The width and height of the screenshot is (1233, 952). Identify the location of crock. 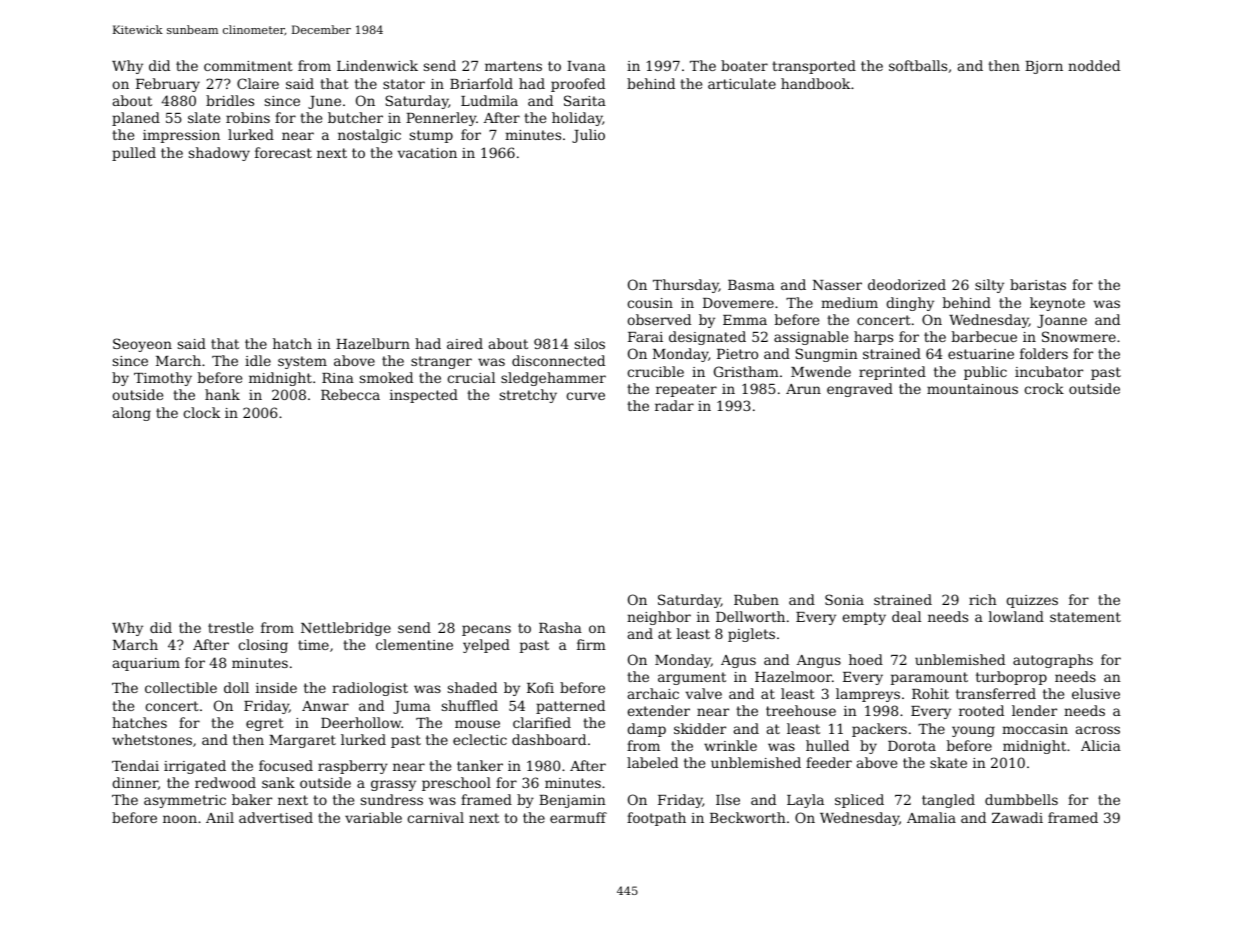
(1044, 388).
